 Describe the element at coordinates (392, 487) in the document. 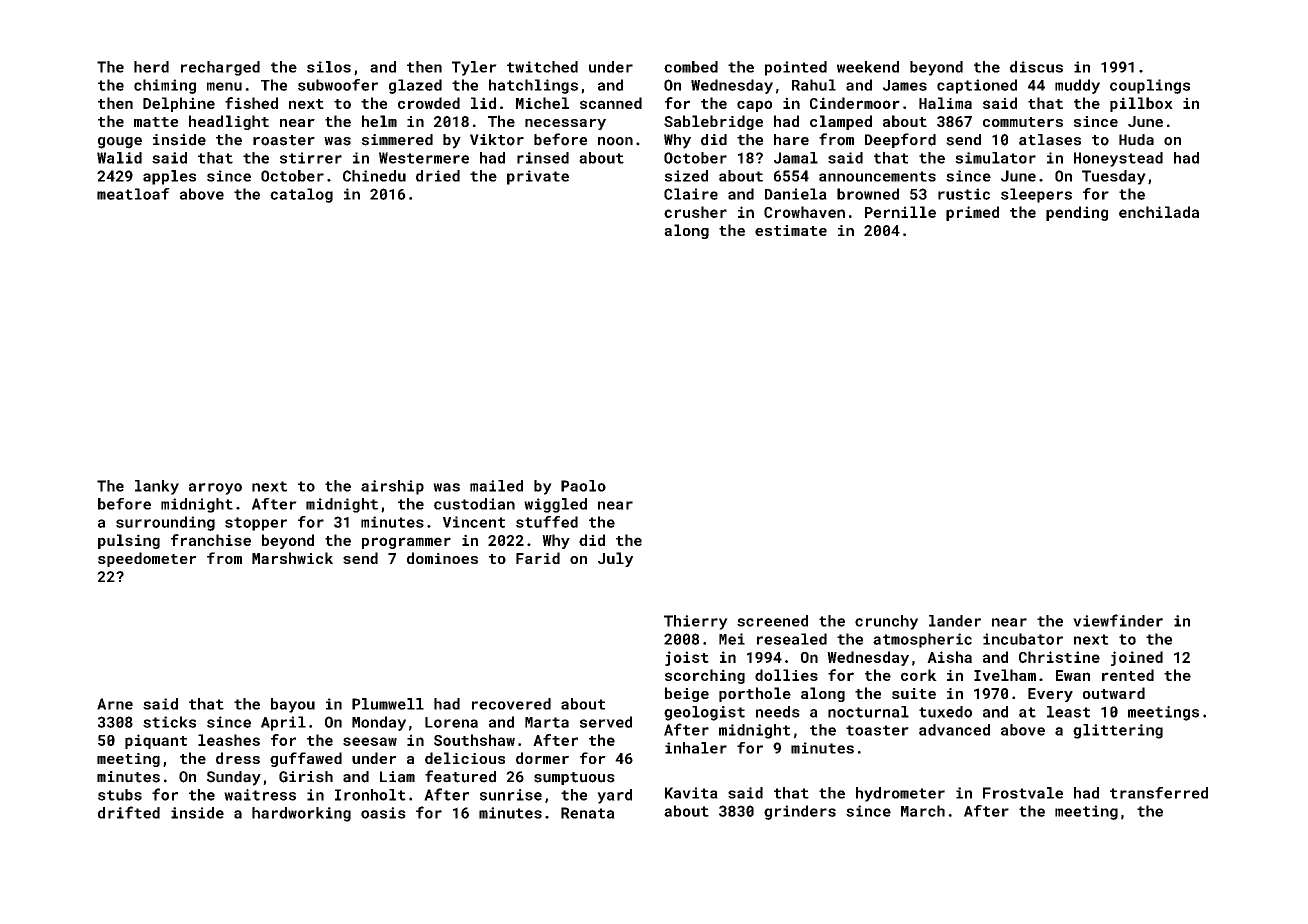

I see `airship` at that location.
